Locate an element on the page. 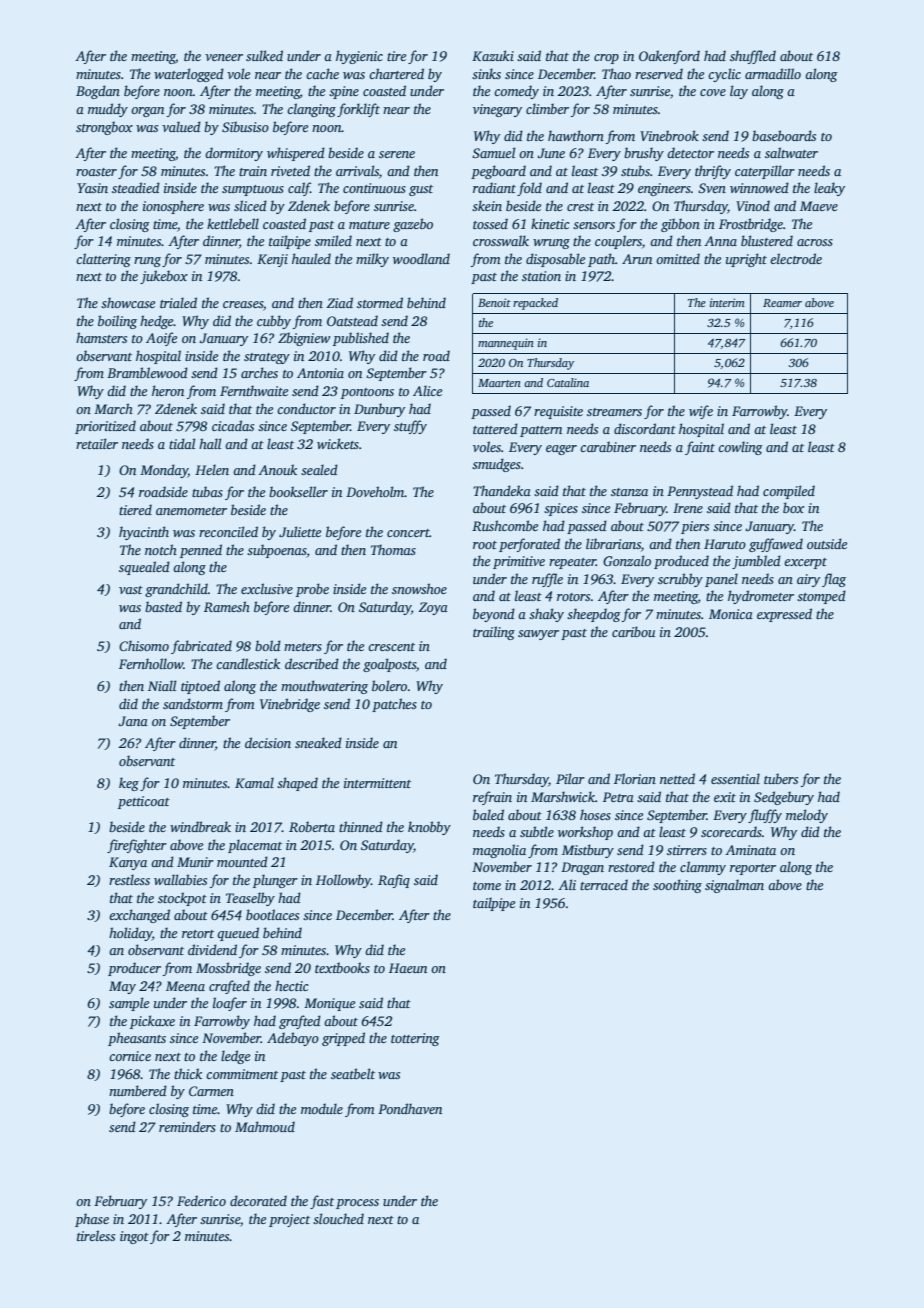 Image resolution: width=924 pixels, height=1308 pixels. squealed is located at coordinates (144, 568).
